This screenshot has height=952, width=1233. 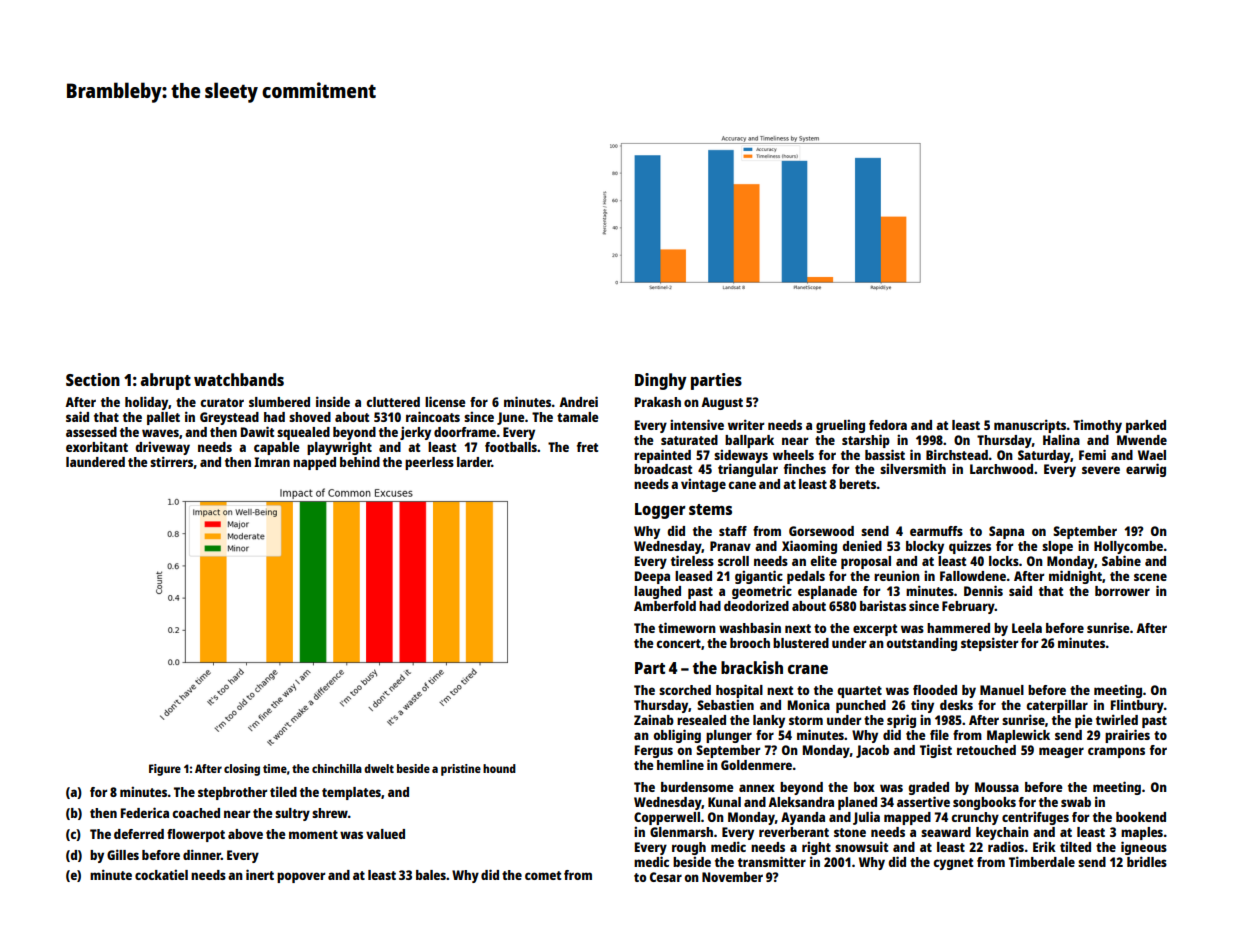 What do you see at coordinates (165, 770) in the screenshot?
I see `Figure` at bounding box center [165, 770].
